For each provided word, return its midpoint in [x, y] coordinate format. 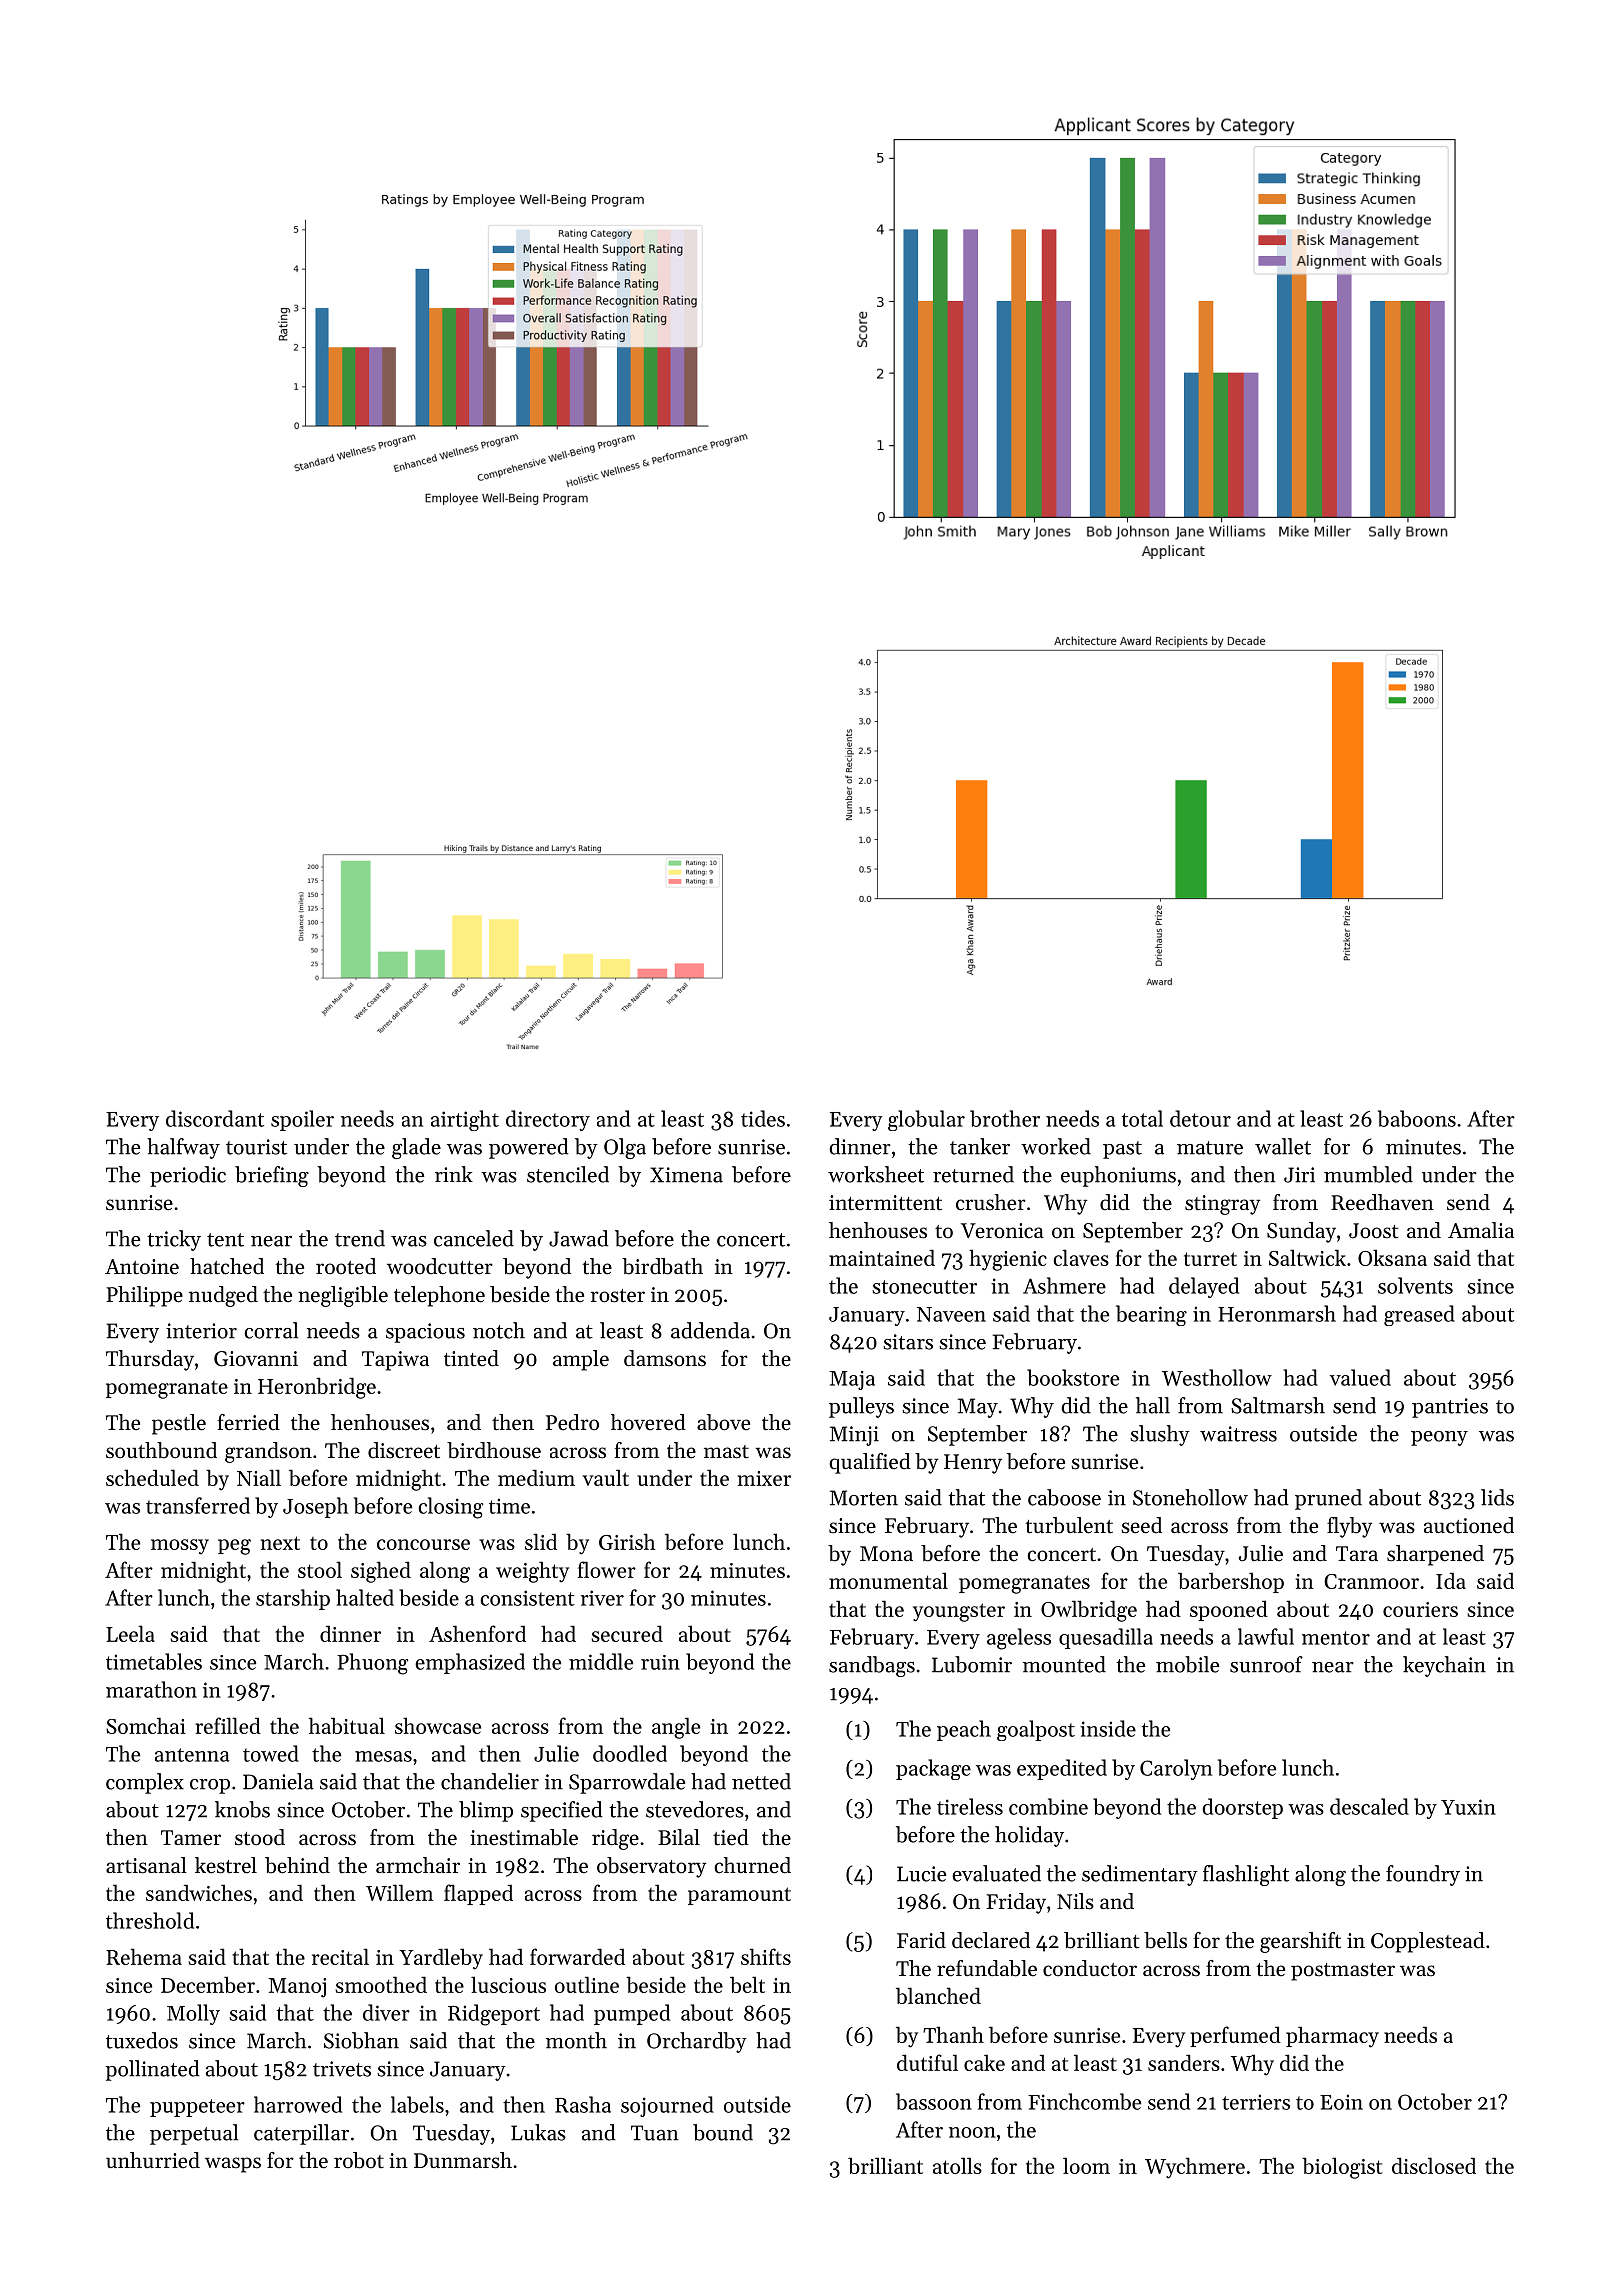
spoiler [302, 1120]
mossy [180, 1547]
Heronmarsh [1277, 1313]
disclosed [1434, 2165]
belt [747, 1984]
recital [340, 1956]
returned [973, 1174]
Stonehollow [1190, 1497]
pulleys [861, 1407]
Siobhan [361, 2040]
